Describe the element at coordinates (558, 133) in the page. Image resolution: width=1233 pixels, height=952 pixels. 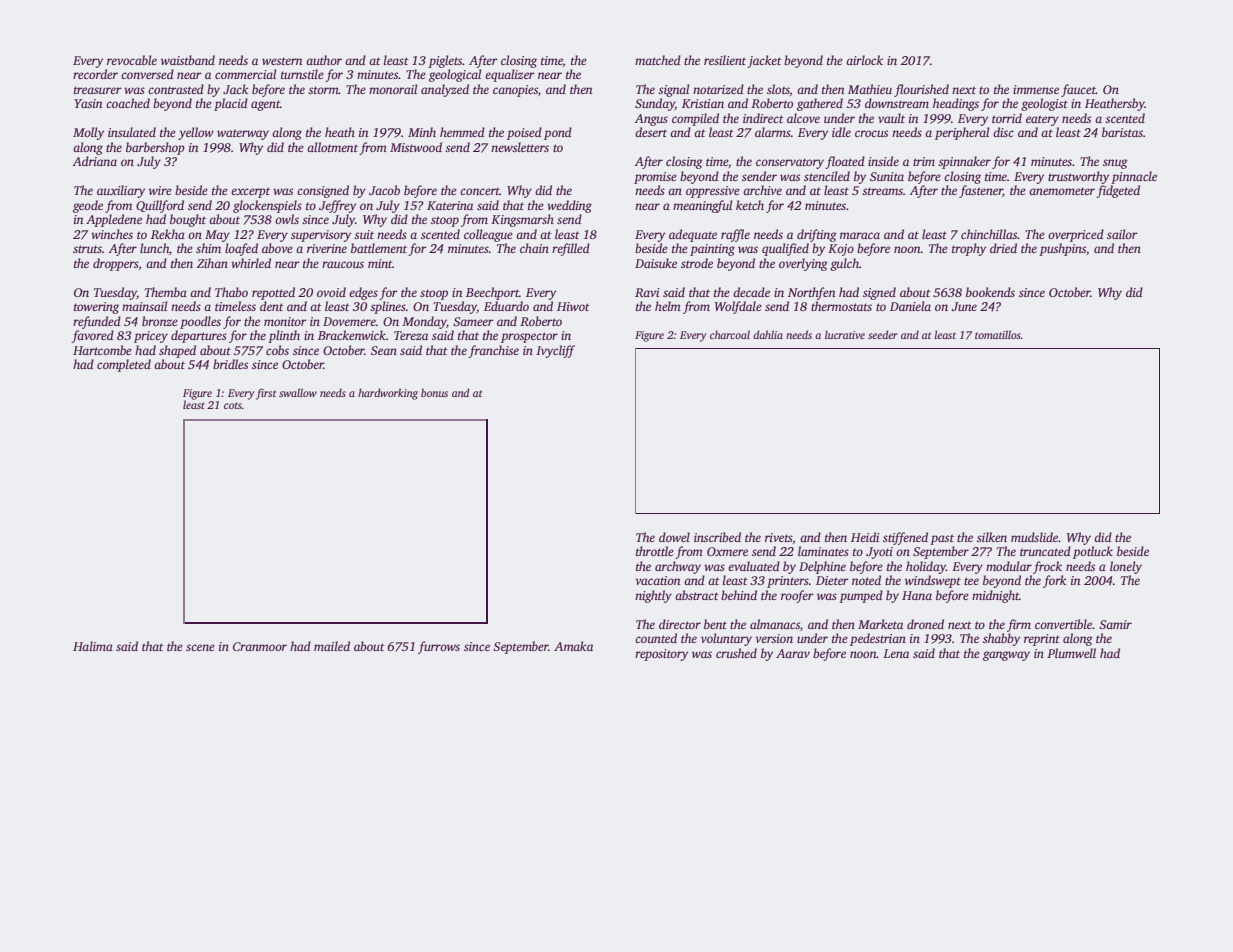
I see `pond` at that location.
